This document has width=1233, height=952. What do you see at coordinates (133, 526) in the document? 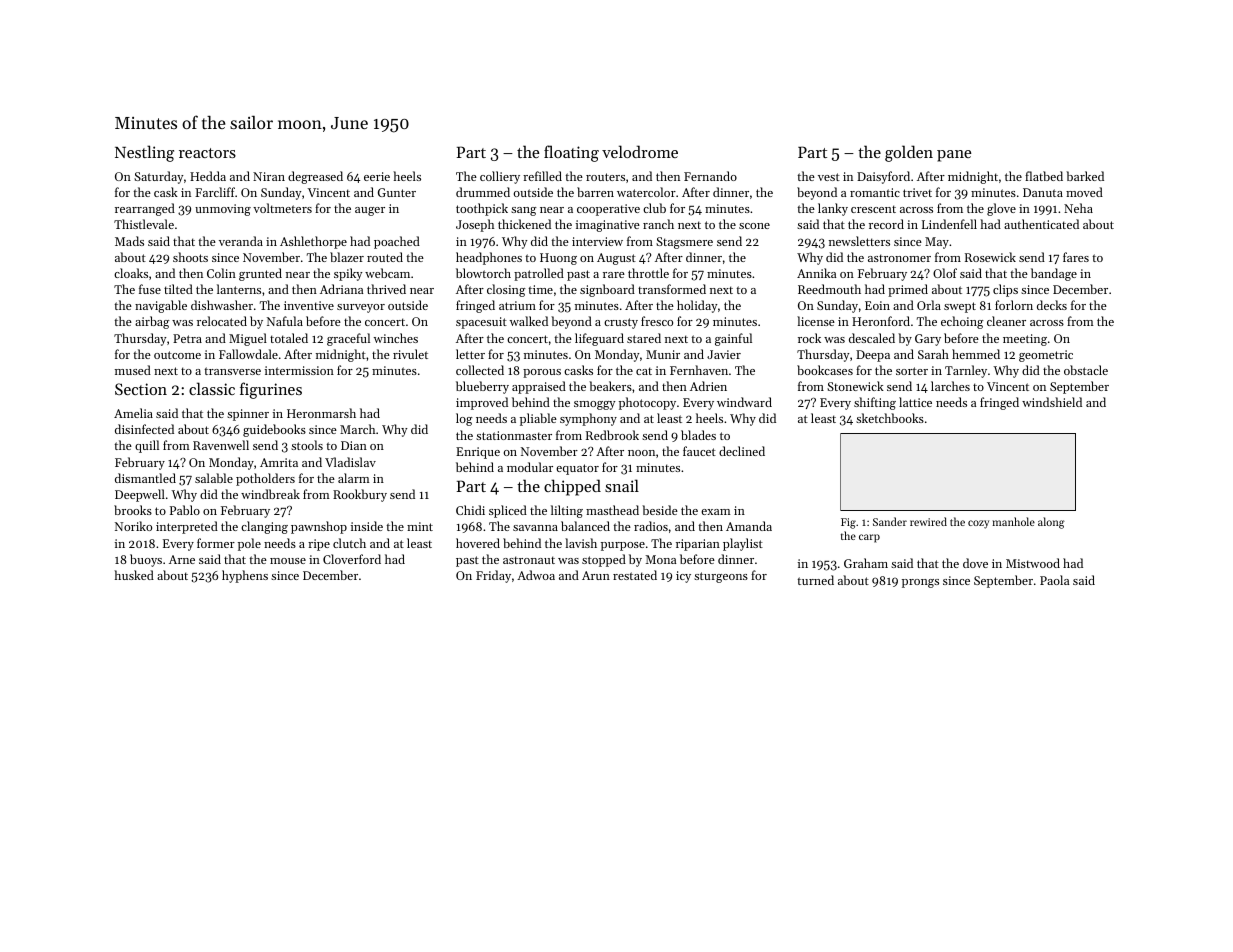
I see `Noriko` at bounding box center [133, 526].
